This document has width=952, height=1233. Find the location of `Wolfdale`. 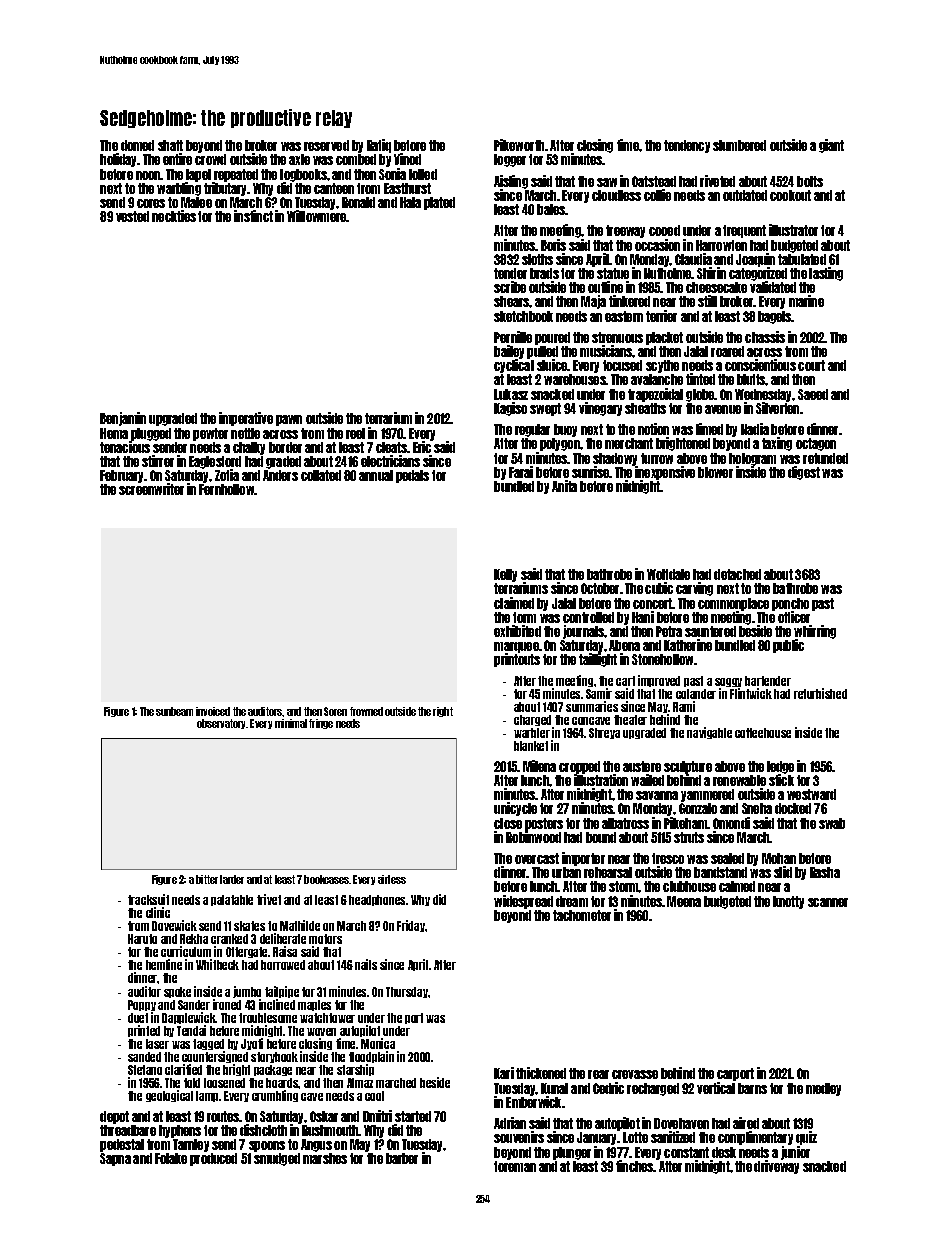

Wolfdale is located at coordinates (668, 574).
